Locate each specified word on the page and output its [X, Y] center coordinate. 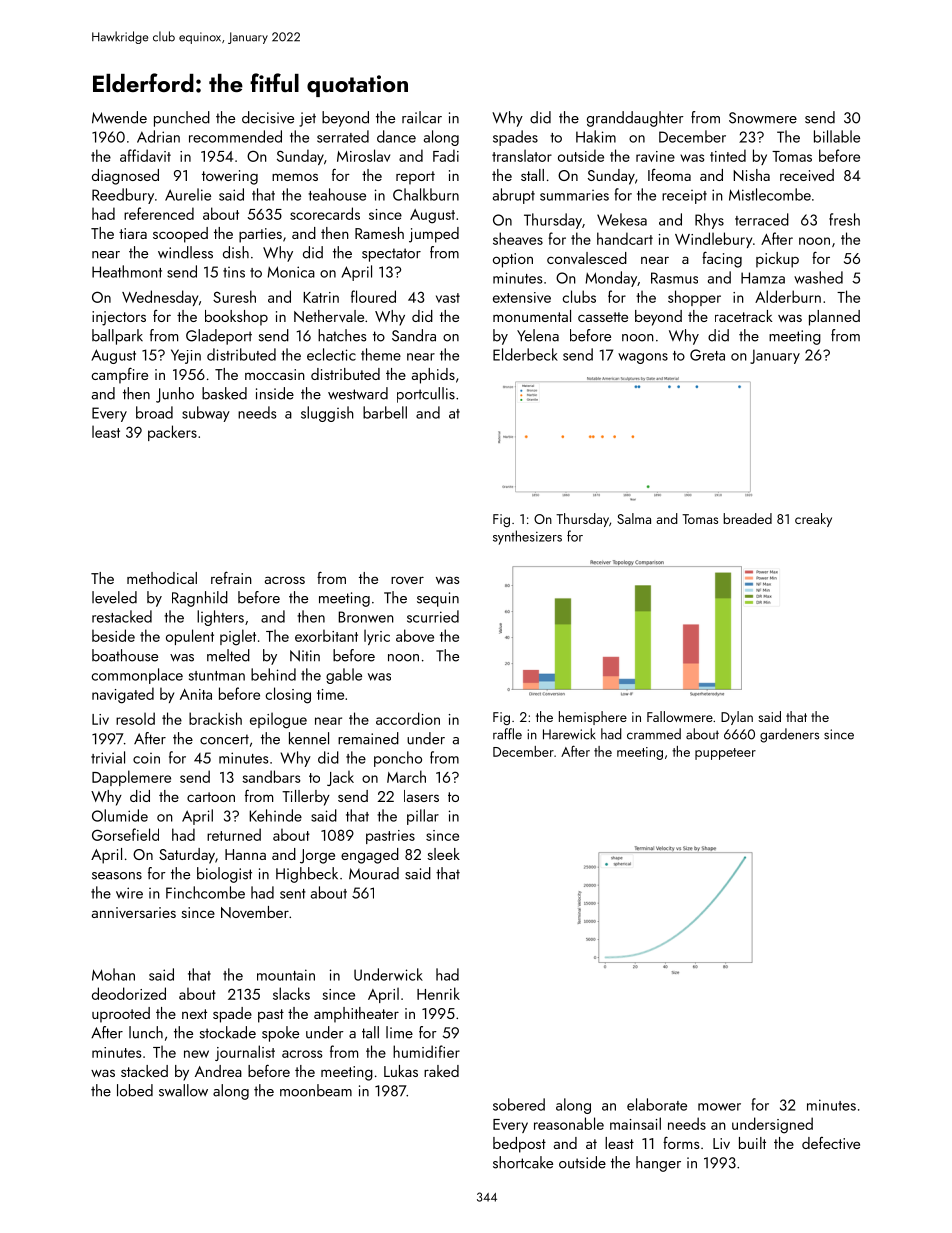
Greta [707, 355]
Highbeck [307, 875]
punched [182, 119]
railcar [422, 117]
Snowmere [763, 118]
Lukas [401, 1071]
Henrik [438, 993]
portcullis [426, 395]
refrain [231, 577]
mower [719, 1107]
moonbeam [316, 1090]
